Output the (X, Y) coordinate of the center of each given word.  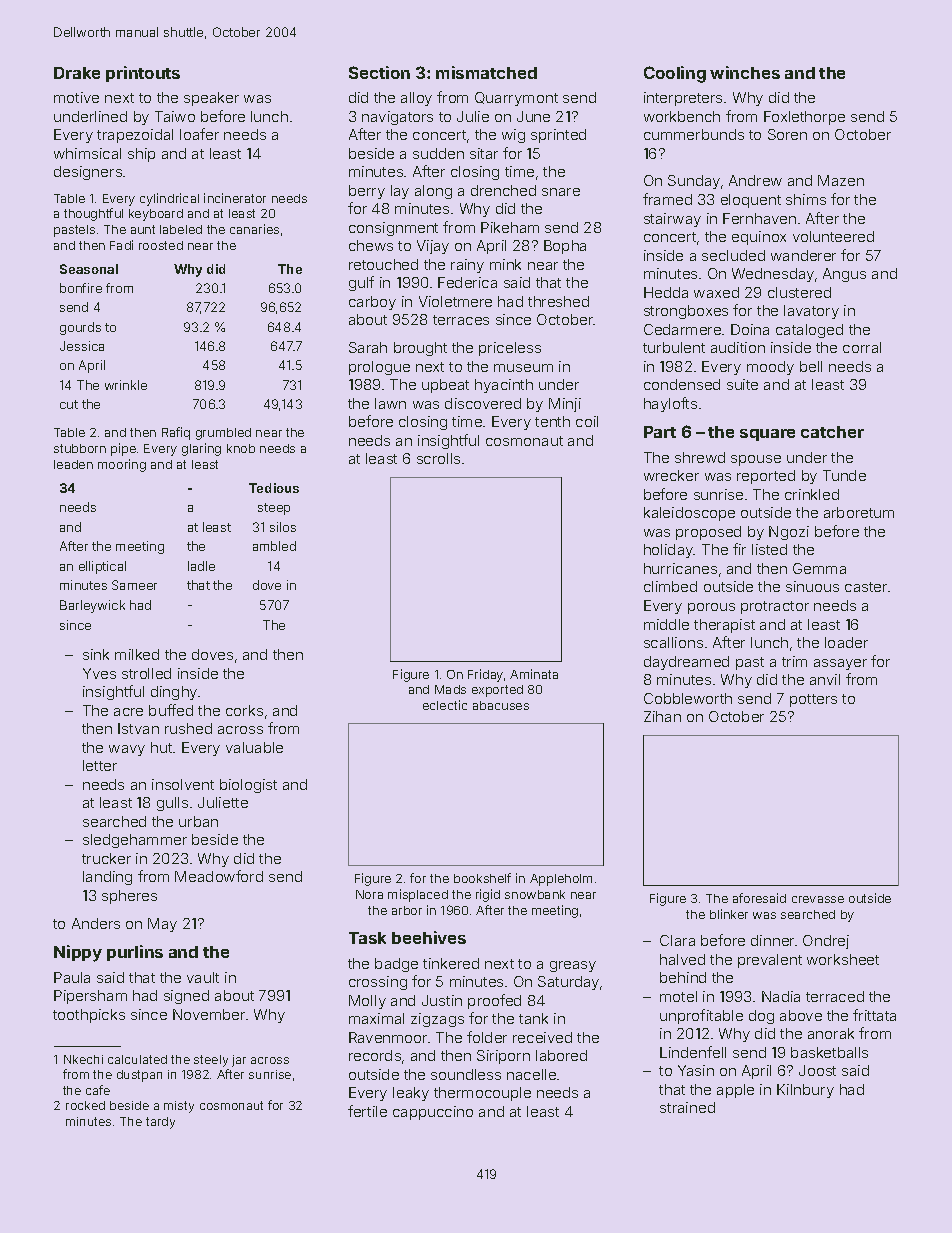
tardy (160, 1123)
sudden (438, 153)
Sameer (134, 585)
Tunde (844, 475)
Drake (77, 73)
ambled (274, 546)
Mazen (841, 180)
